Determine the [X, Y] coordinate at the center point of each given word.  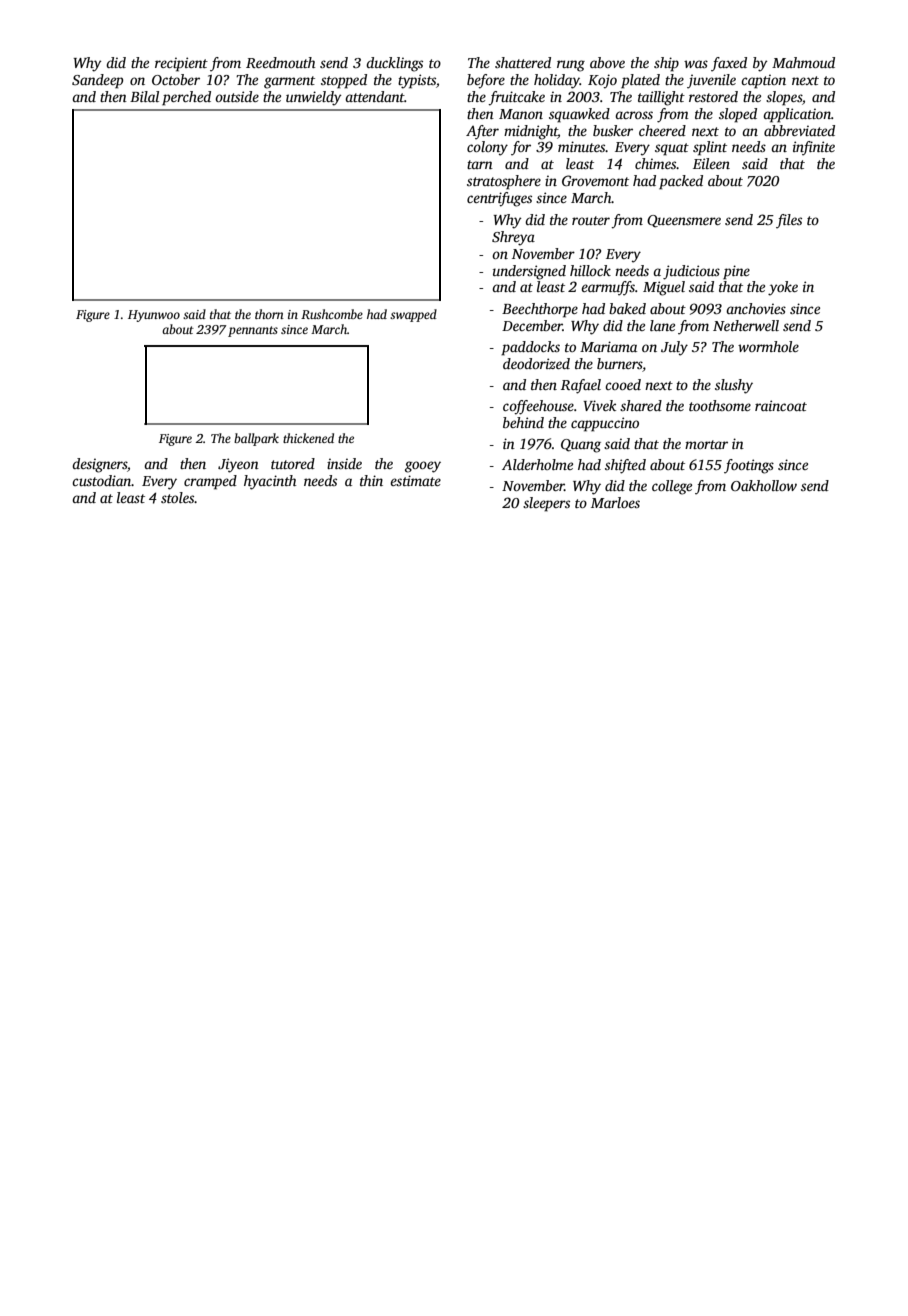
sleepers [546, 504]
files [789, 221]
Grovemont [595, 180]
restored [713, 96]
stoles [178, 497]
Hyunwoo [154, 316]
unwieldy [314, 98]
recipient [181, 64]
